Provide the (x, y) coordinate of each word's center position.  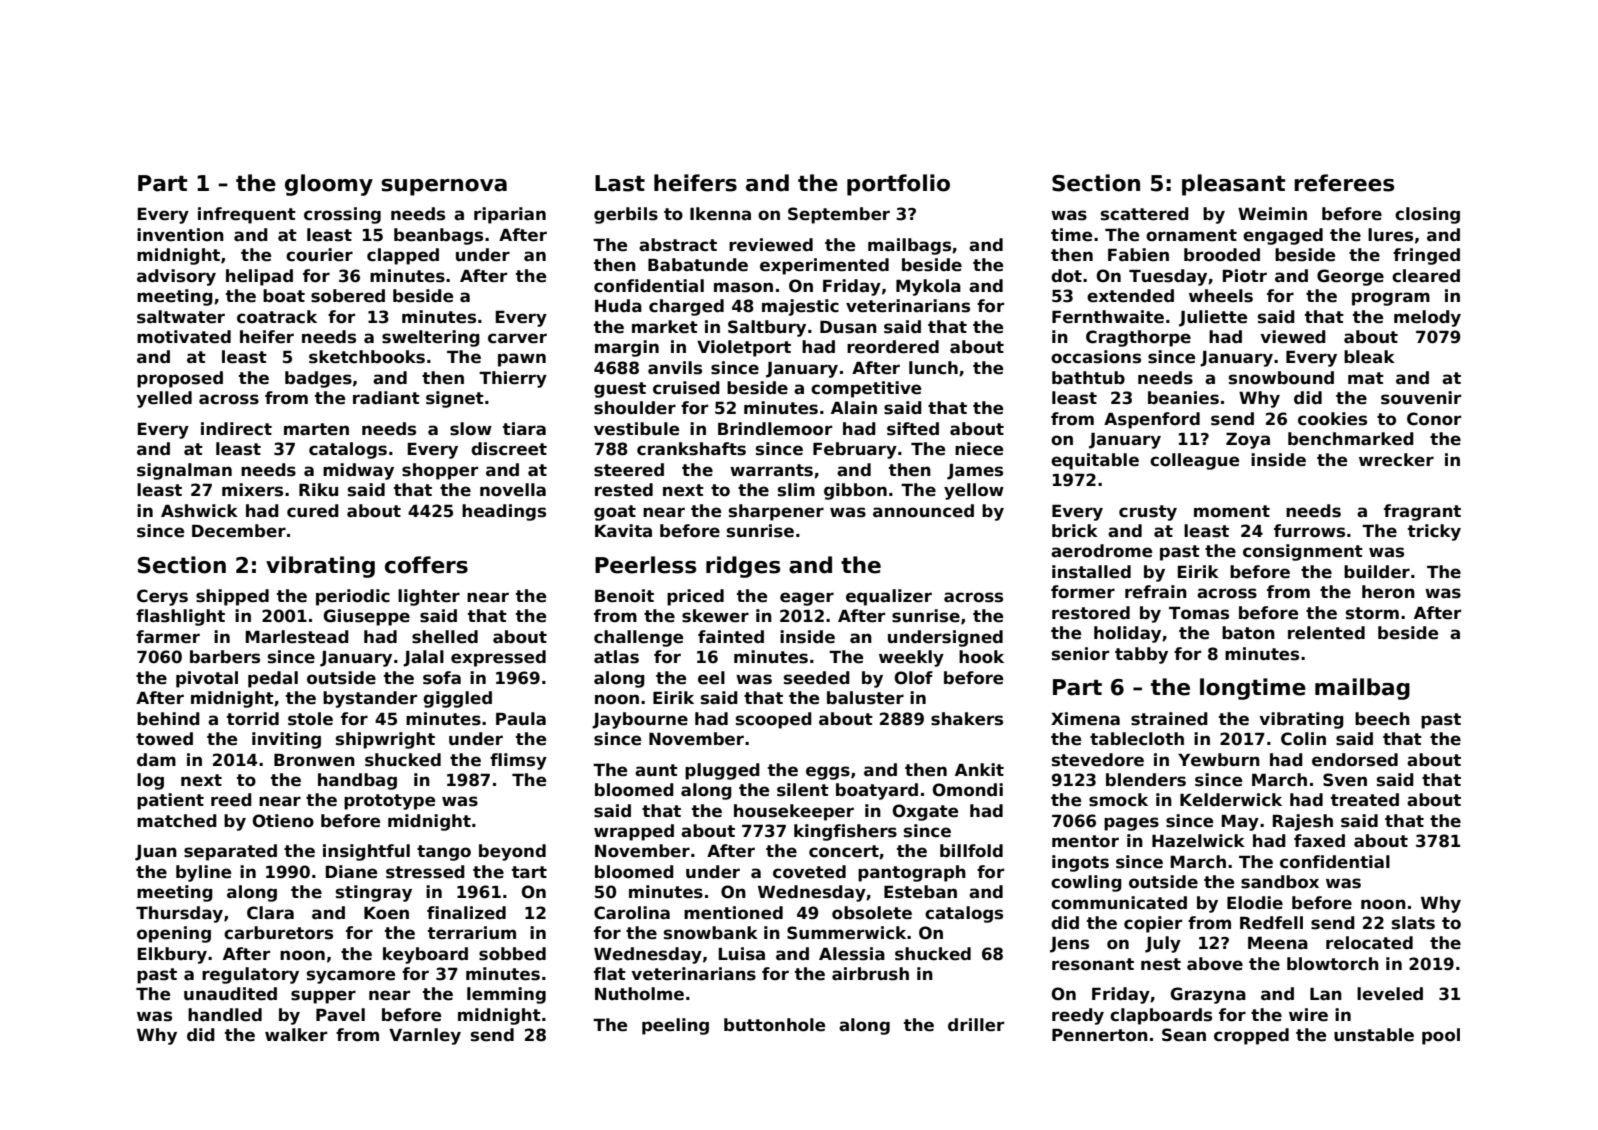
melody (1427, 318)
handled (225, 1015)
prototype (389, 802)
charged (686, 307)
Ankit (979, 769)
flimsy (518, 761)
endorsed (1355, 760)
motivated (184, 337)
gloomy (329, 185)
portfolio (898, 185)
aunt (656, 770)
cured (313, 511)
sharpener (776, 512)
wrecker (1396, 460)
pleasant (1234, 185)
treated (1365, 800)
